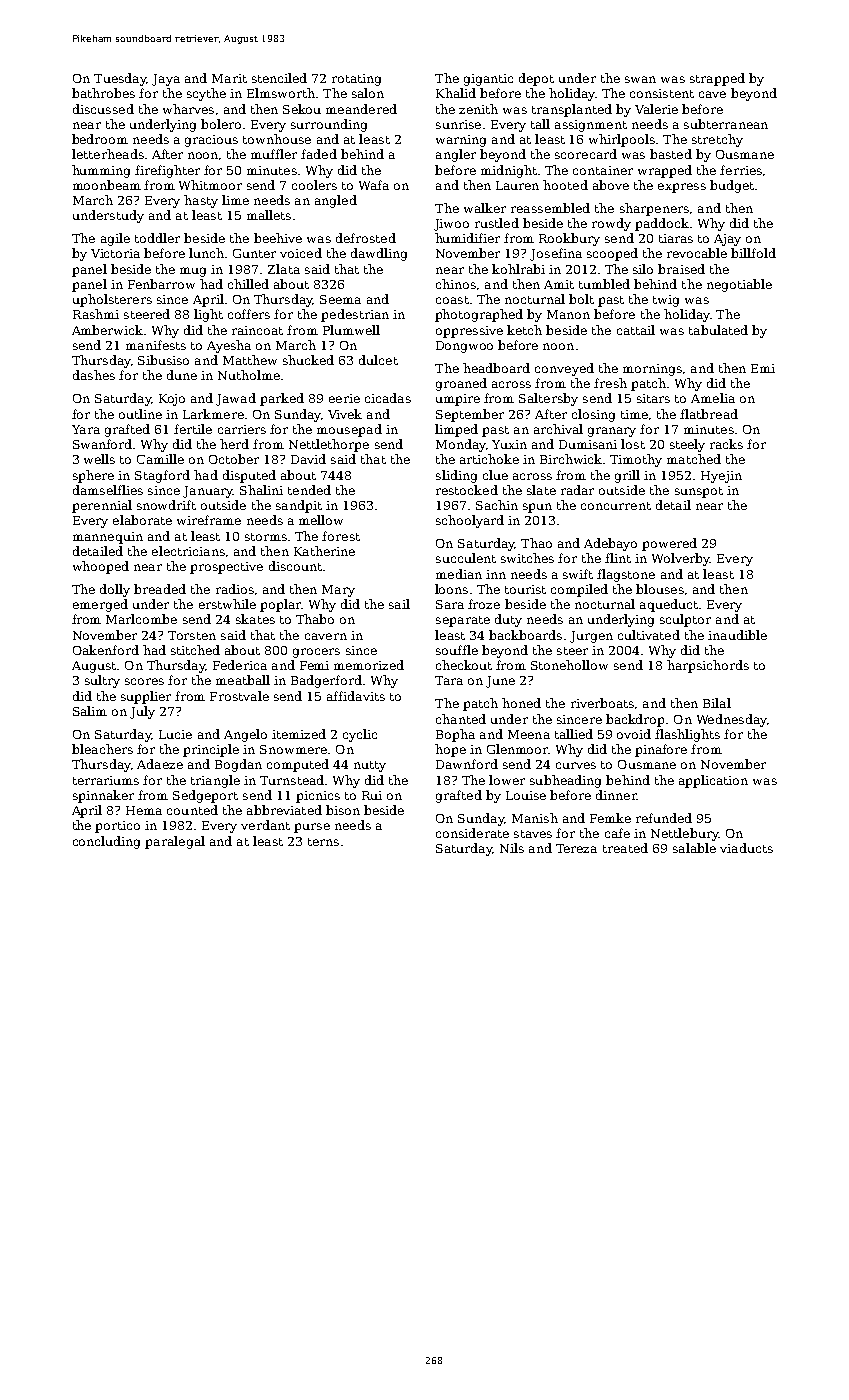 The height and width of the image is (1400, 849). Describe the element at coordinates (293, 749) in the image. I see `Snowmere` at that location.
